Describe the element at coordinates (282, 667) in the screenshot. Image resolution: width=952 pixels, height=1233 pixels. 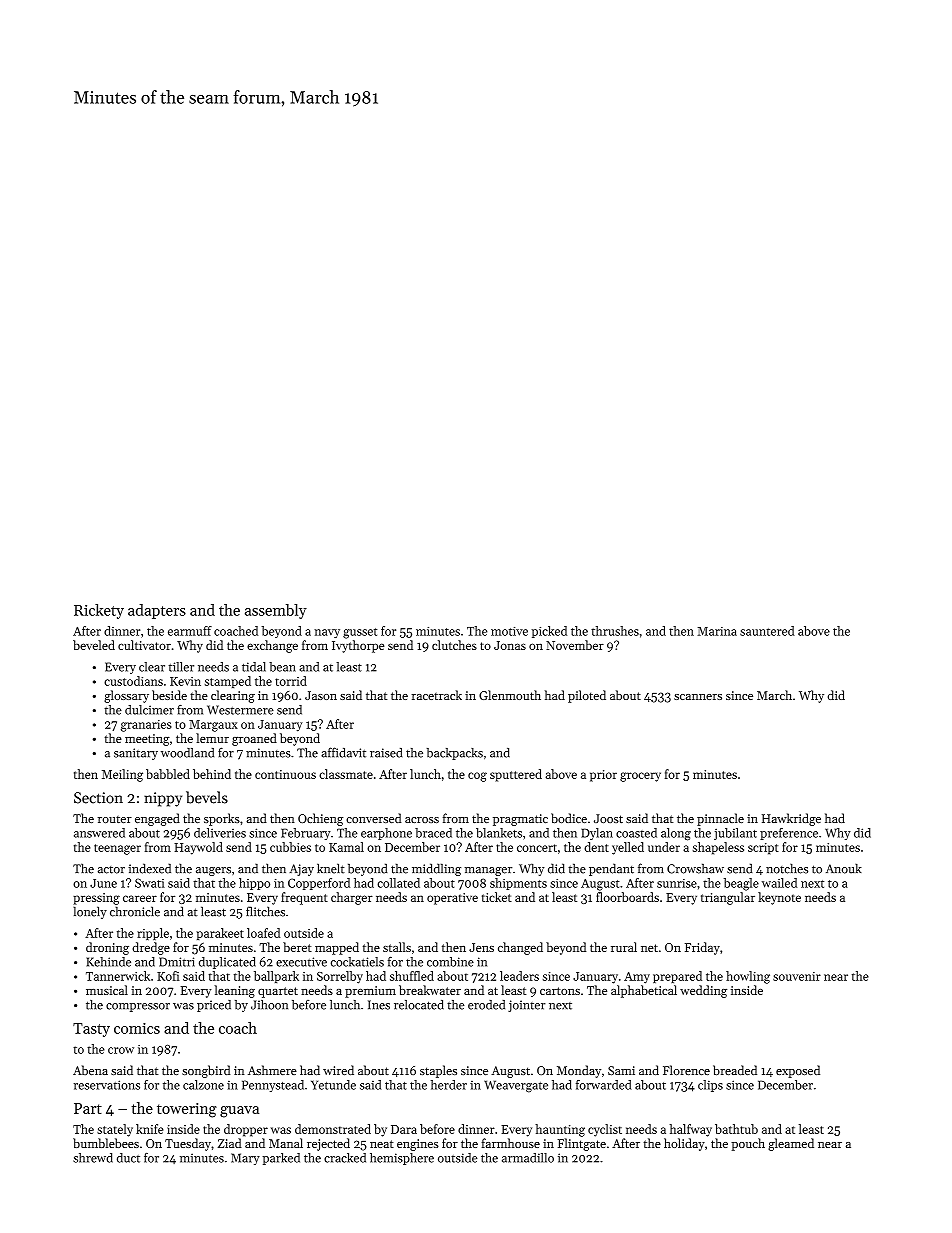
I see `bean` at that location.
